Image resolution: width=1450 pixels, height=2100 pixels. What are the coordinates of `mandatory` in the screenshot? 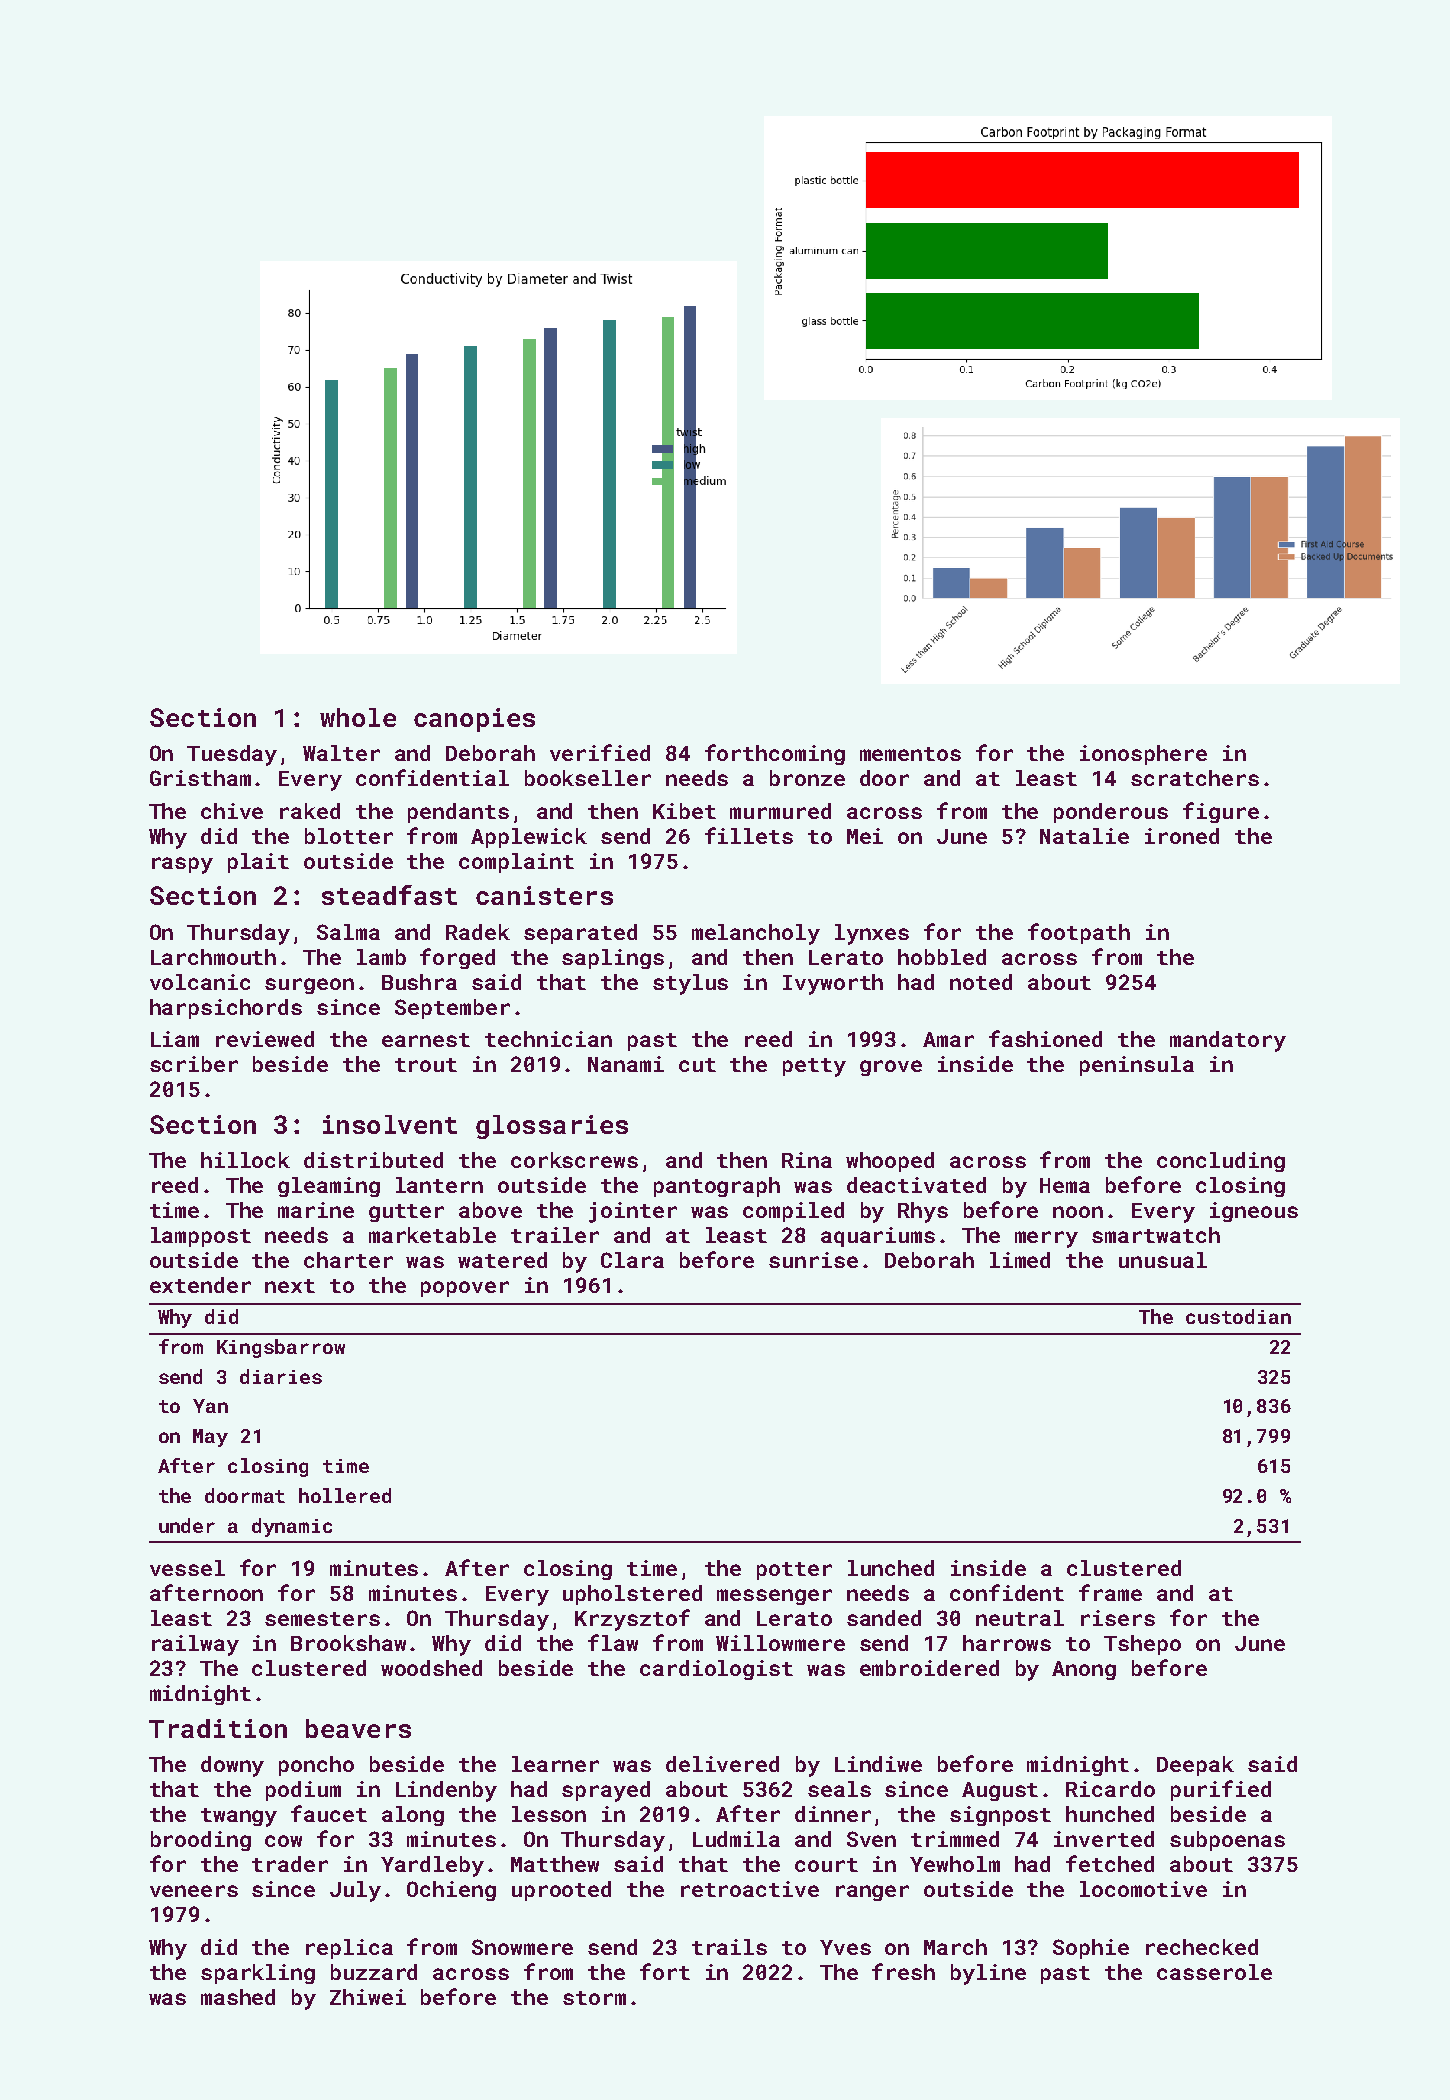 It's located at (1228, 1041).
